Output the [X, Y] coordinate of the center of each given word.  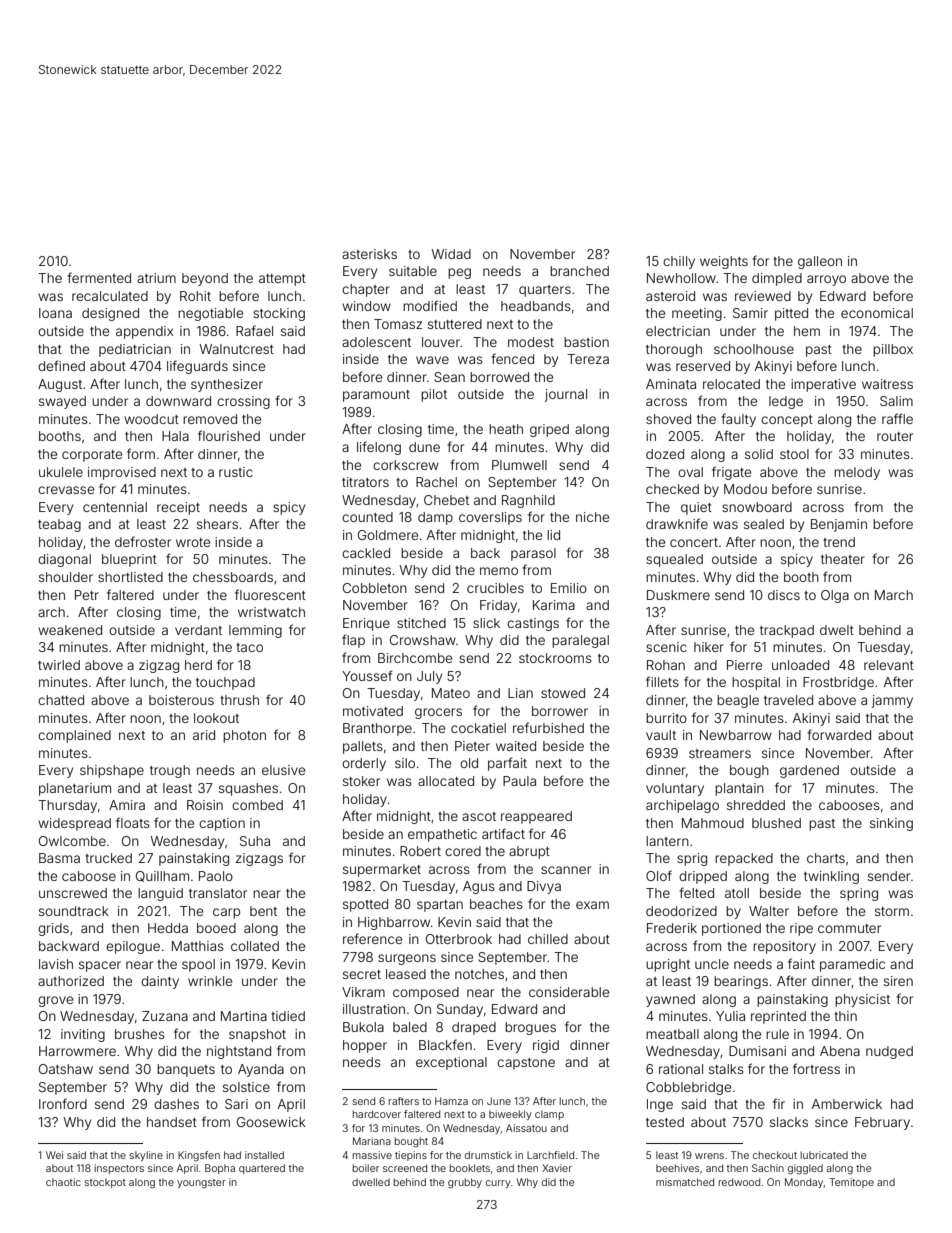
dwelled [371, 1182]
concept [787, 421]
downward [178, 401]
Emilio [569, 588]
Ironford [63, 1103]
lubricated [824, 1155]
